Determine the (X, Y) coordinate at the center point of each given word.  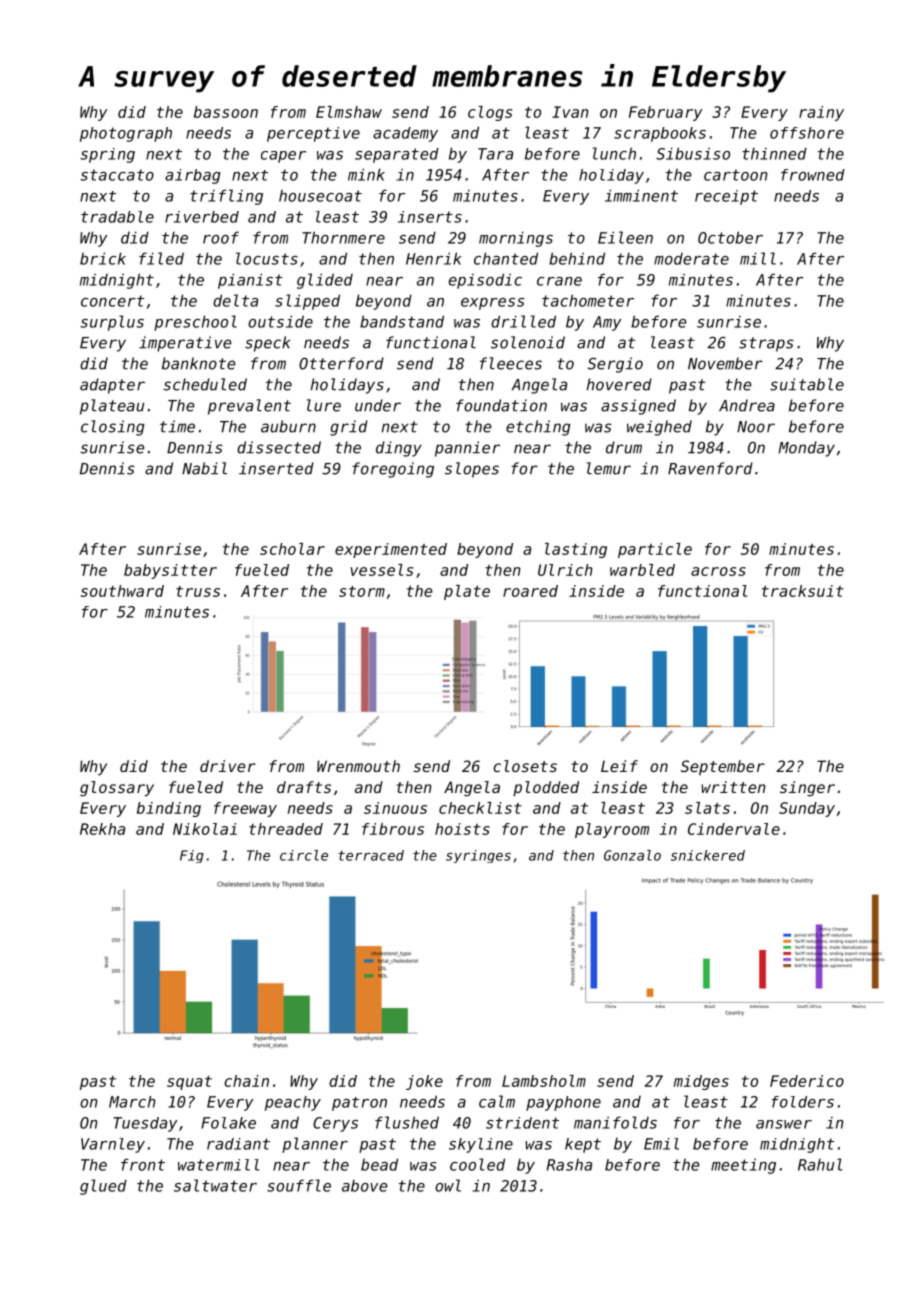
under (378, 405)
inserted (276, 468)
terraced (371, 855)
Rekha (102, 829)
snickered (708, 855)
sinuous (395, 808)
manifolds (615, 1122)
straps (766, 344)
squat (189, 1083)
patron (359, 1104)
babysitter (170, 571)
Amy (607, 323)
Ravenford (710, 468)
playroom (612, 830)
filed (161, 258)
